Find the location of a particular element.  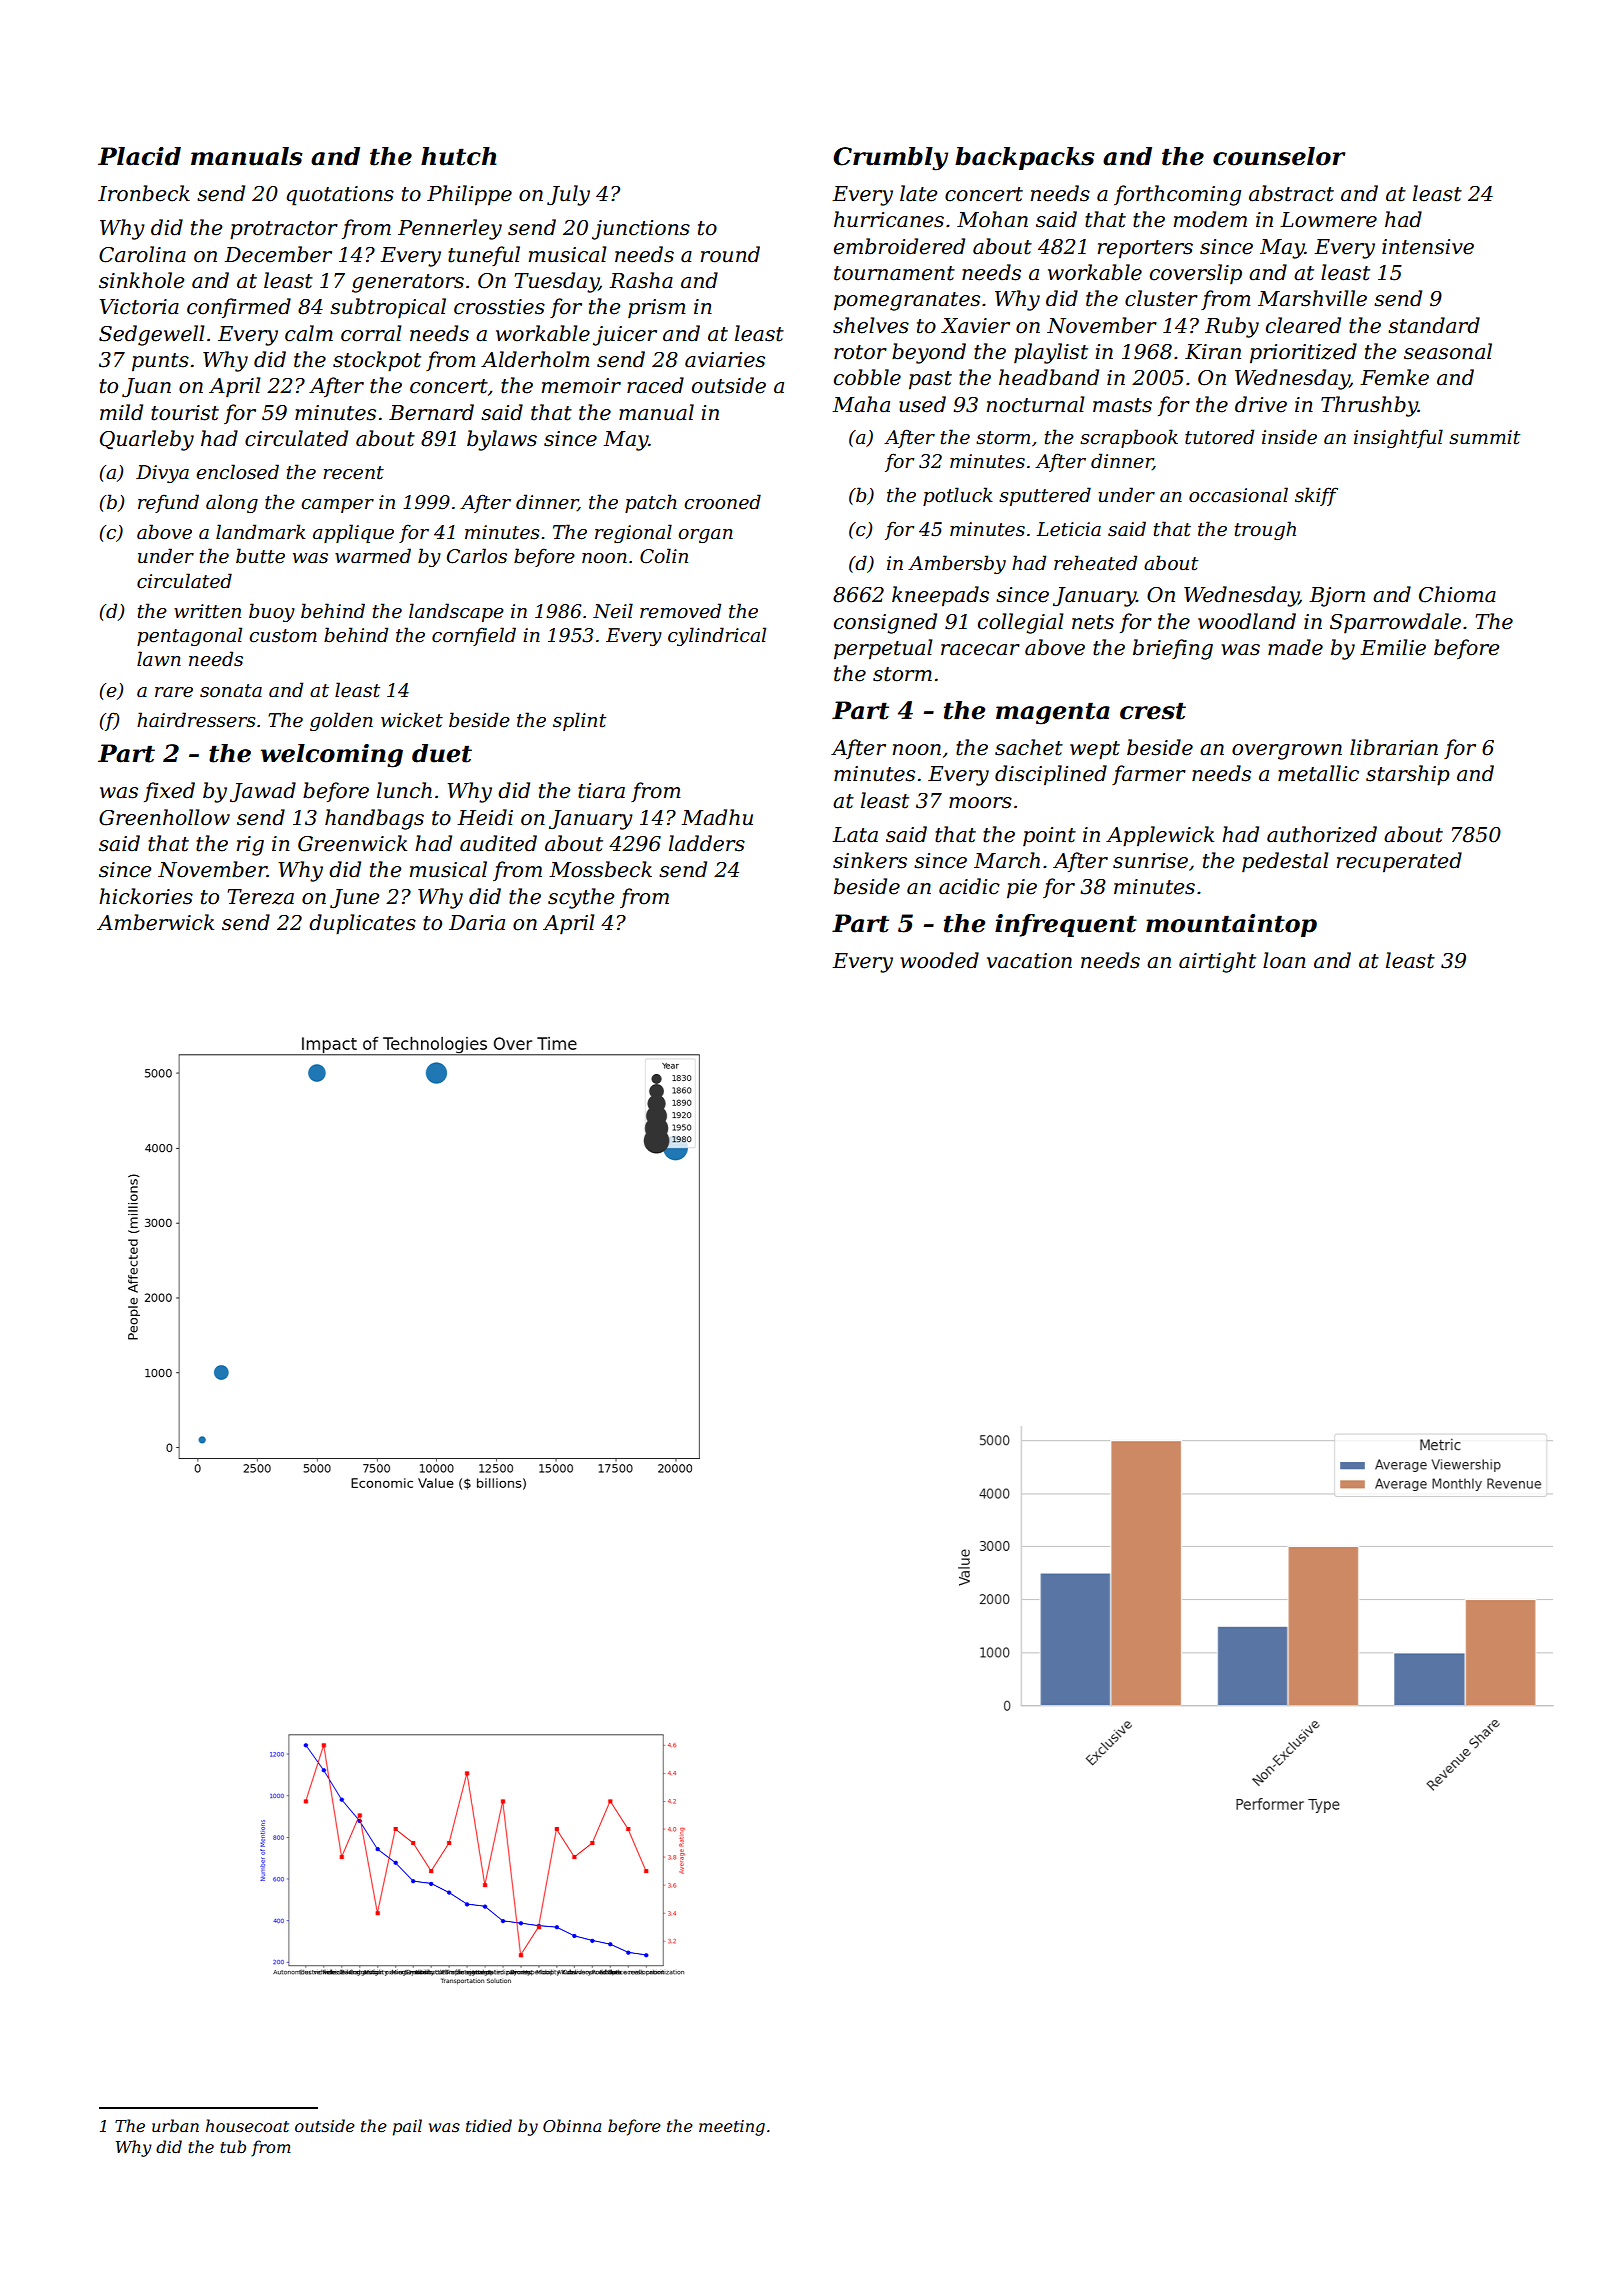

meeting is located at coordinates (732, 2128).
